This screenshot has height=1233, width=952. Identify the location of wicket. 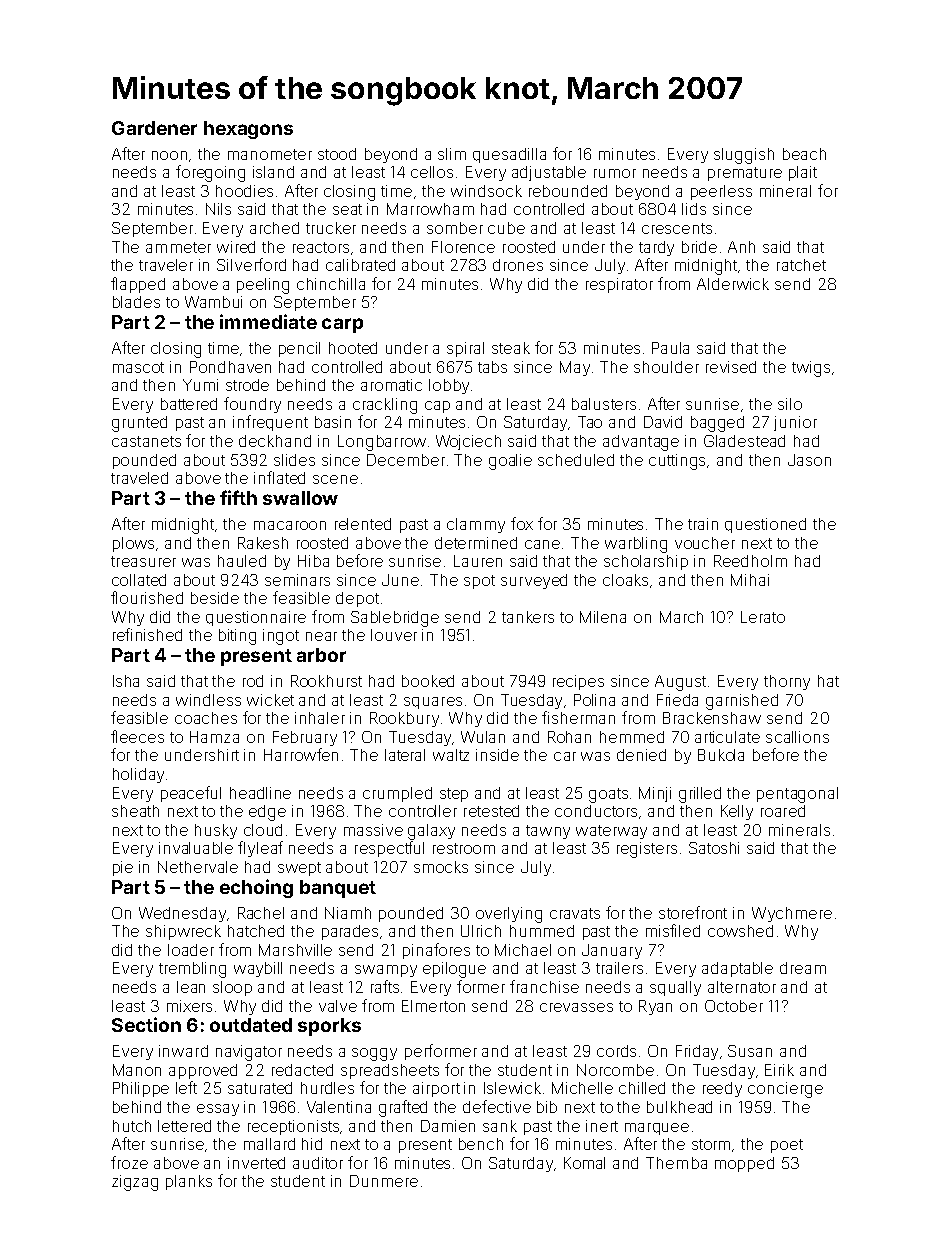
(270, 700).
